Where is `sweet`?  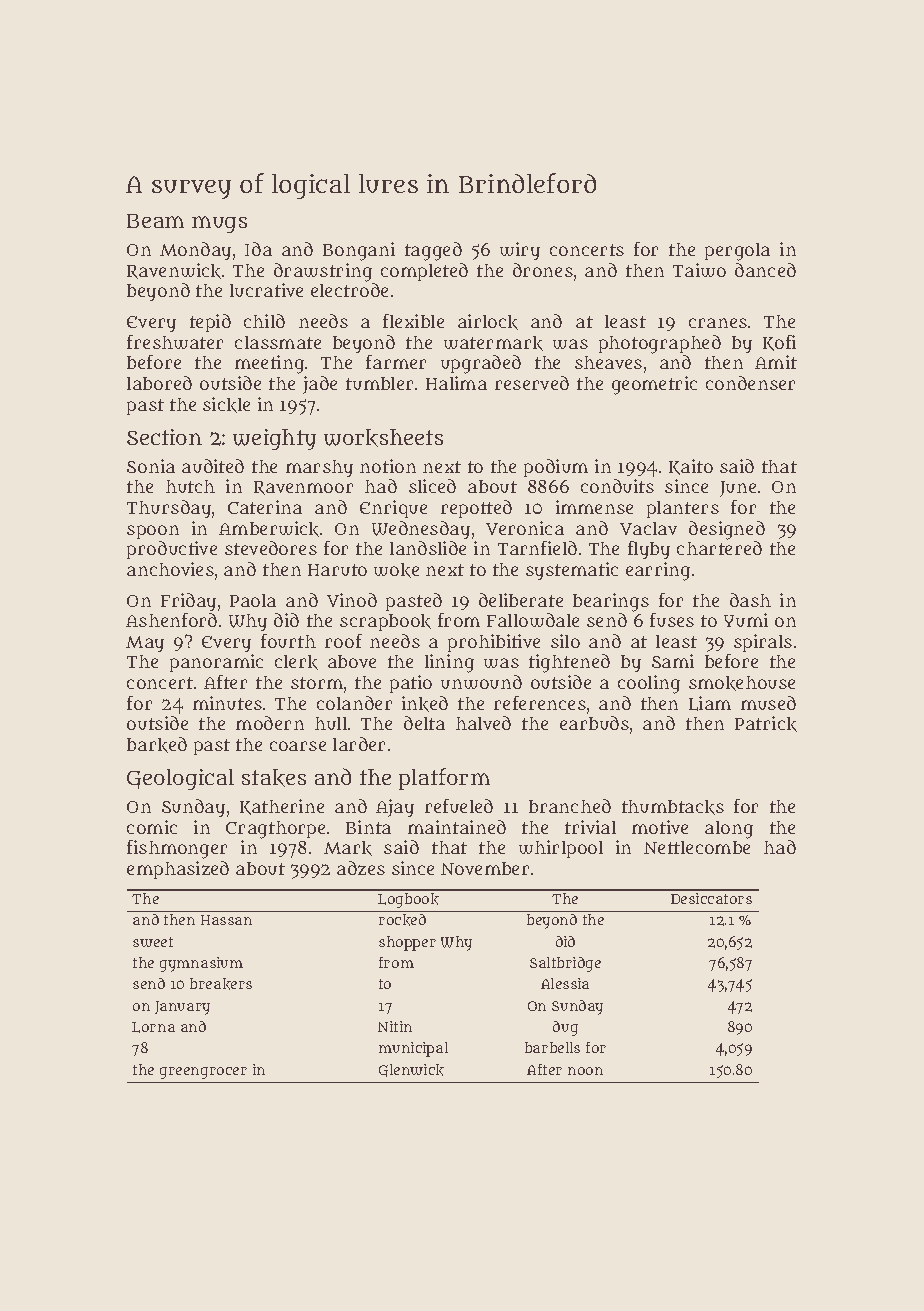
sweet is located at coordinates (153, 942).
